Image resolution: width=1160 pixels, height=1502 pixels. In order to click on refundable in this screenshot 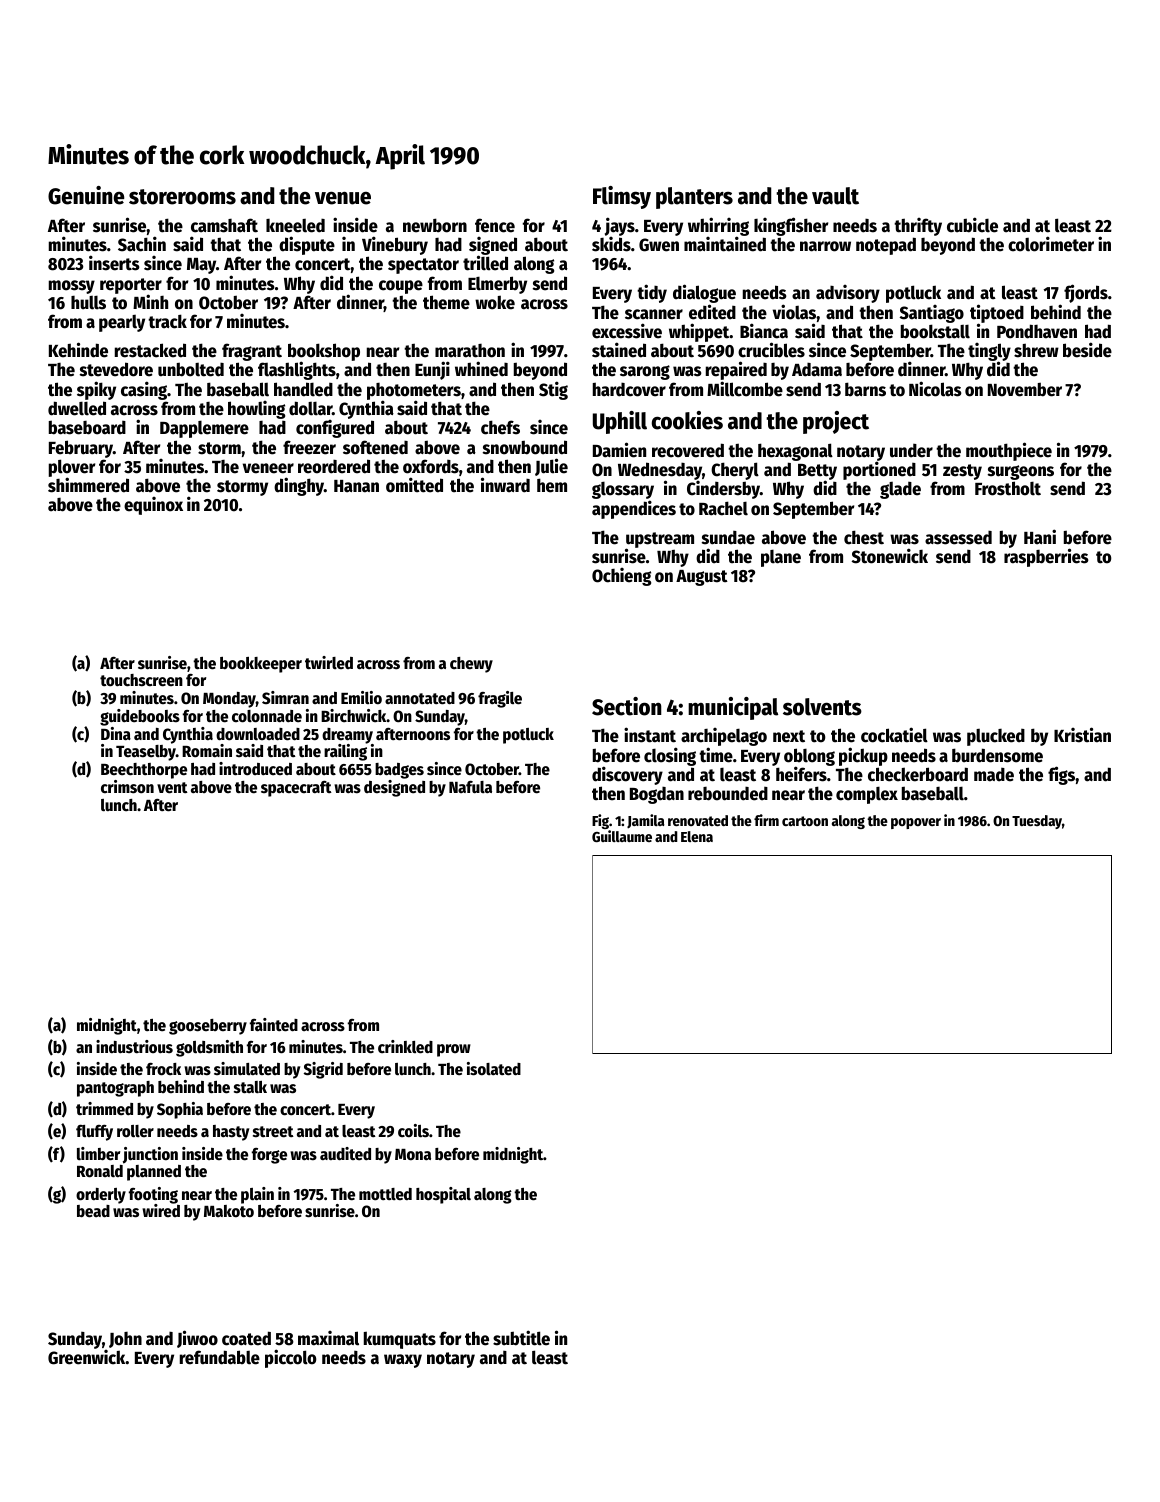, I will do `click(220, 1357)`.
